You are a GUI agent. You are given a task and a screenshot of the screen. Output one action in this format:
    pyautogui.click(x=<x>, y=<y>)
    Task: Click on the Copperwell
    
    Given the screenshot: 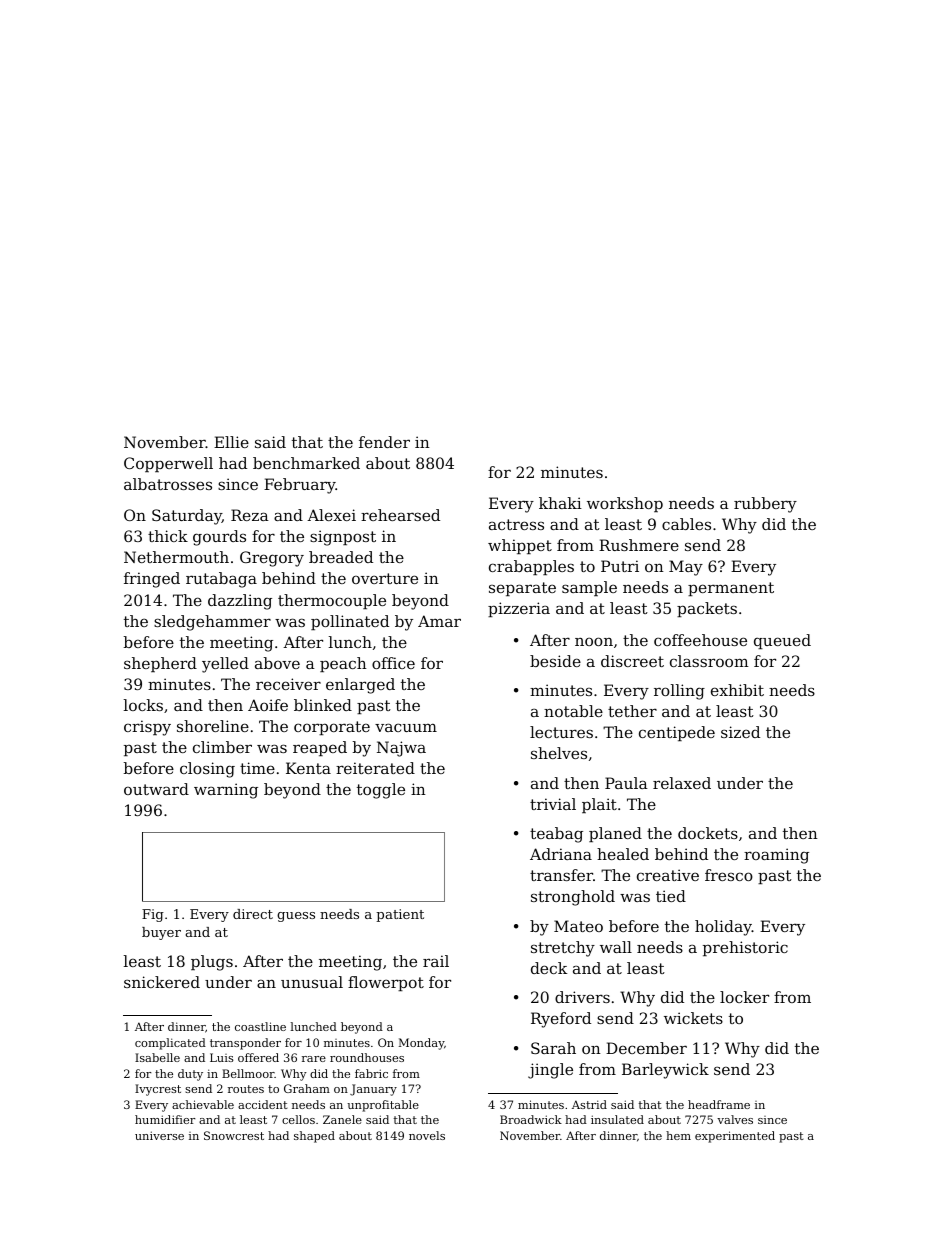 What is the action you would take?
    pyautogui.click(x=168, y=464)
